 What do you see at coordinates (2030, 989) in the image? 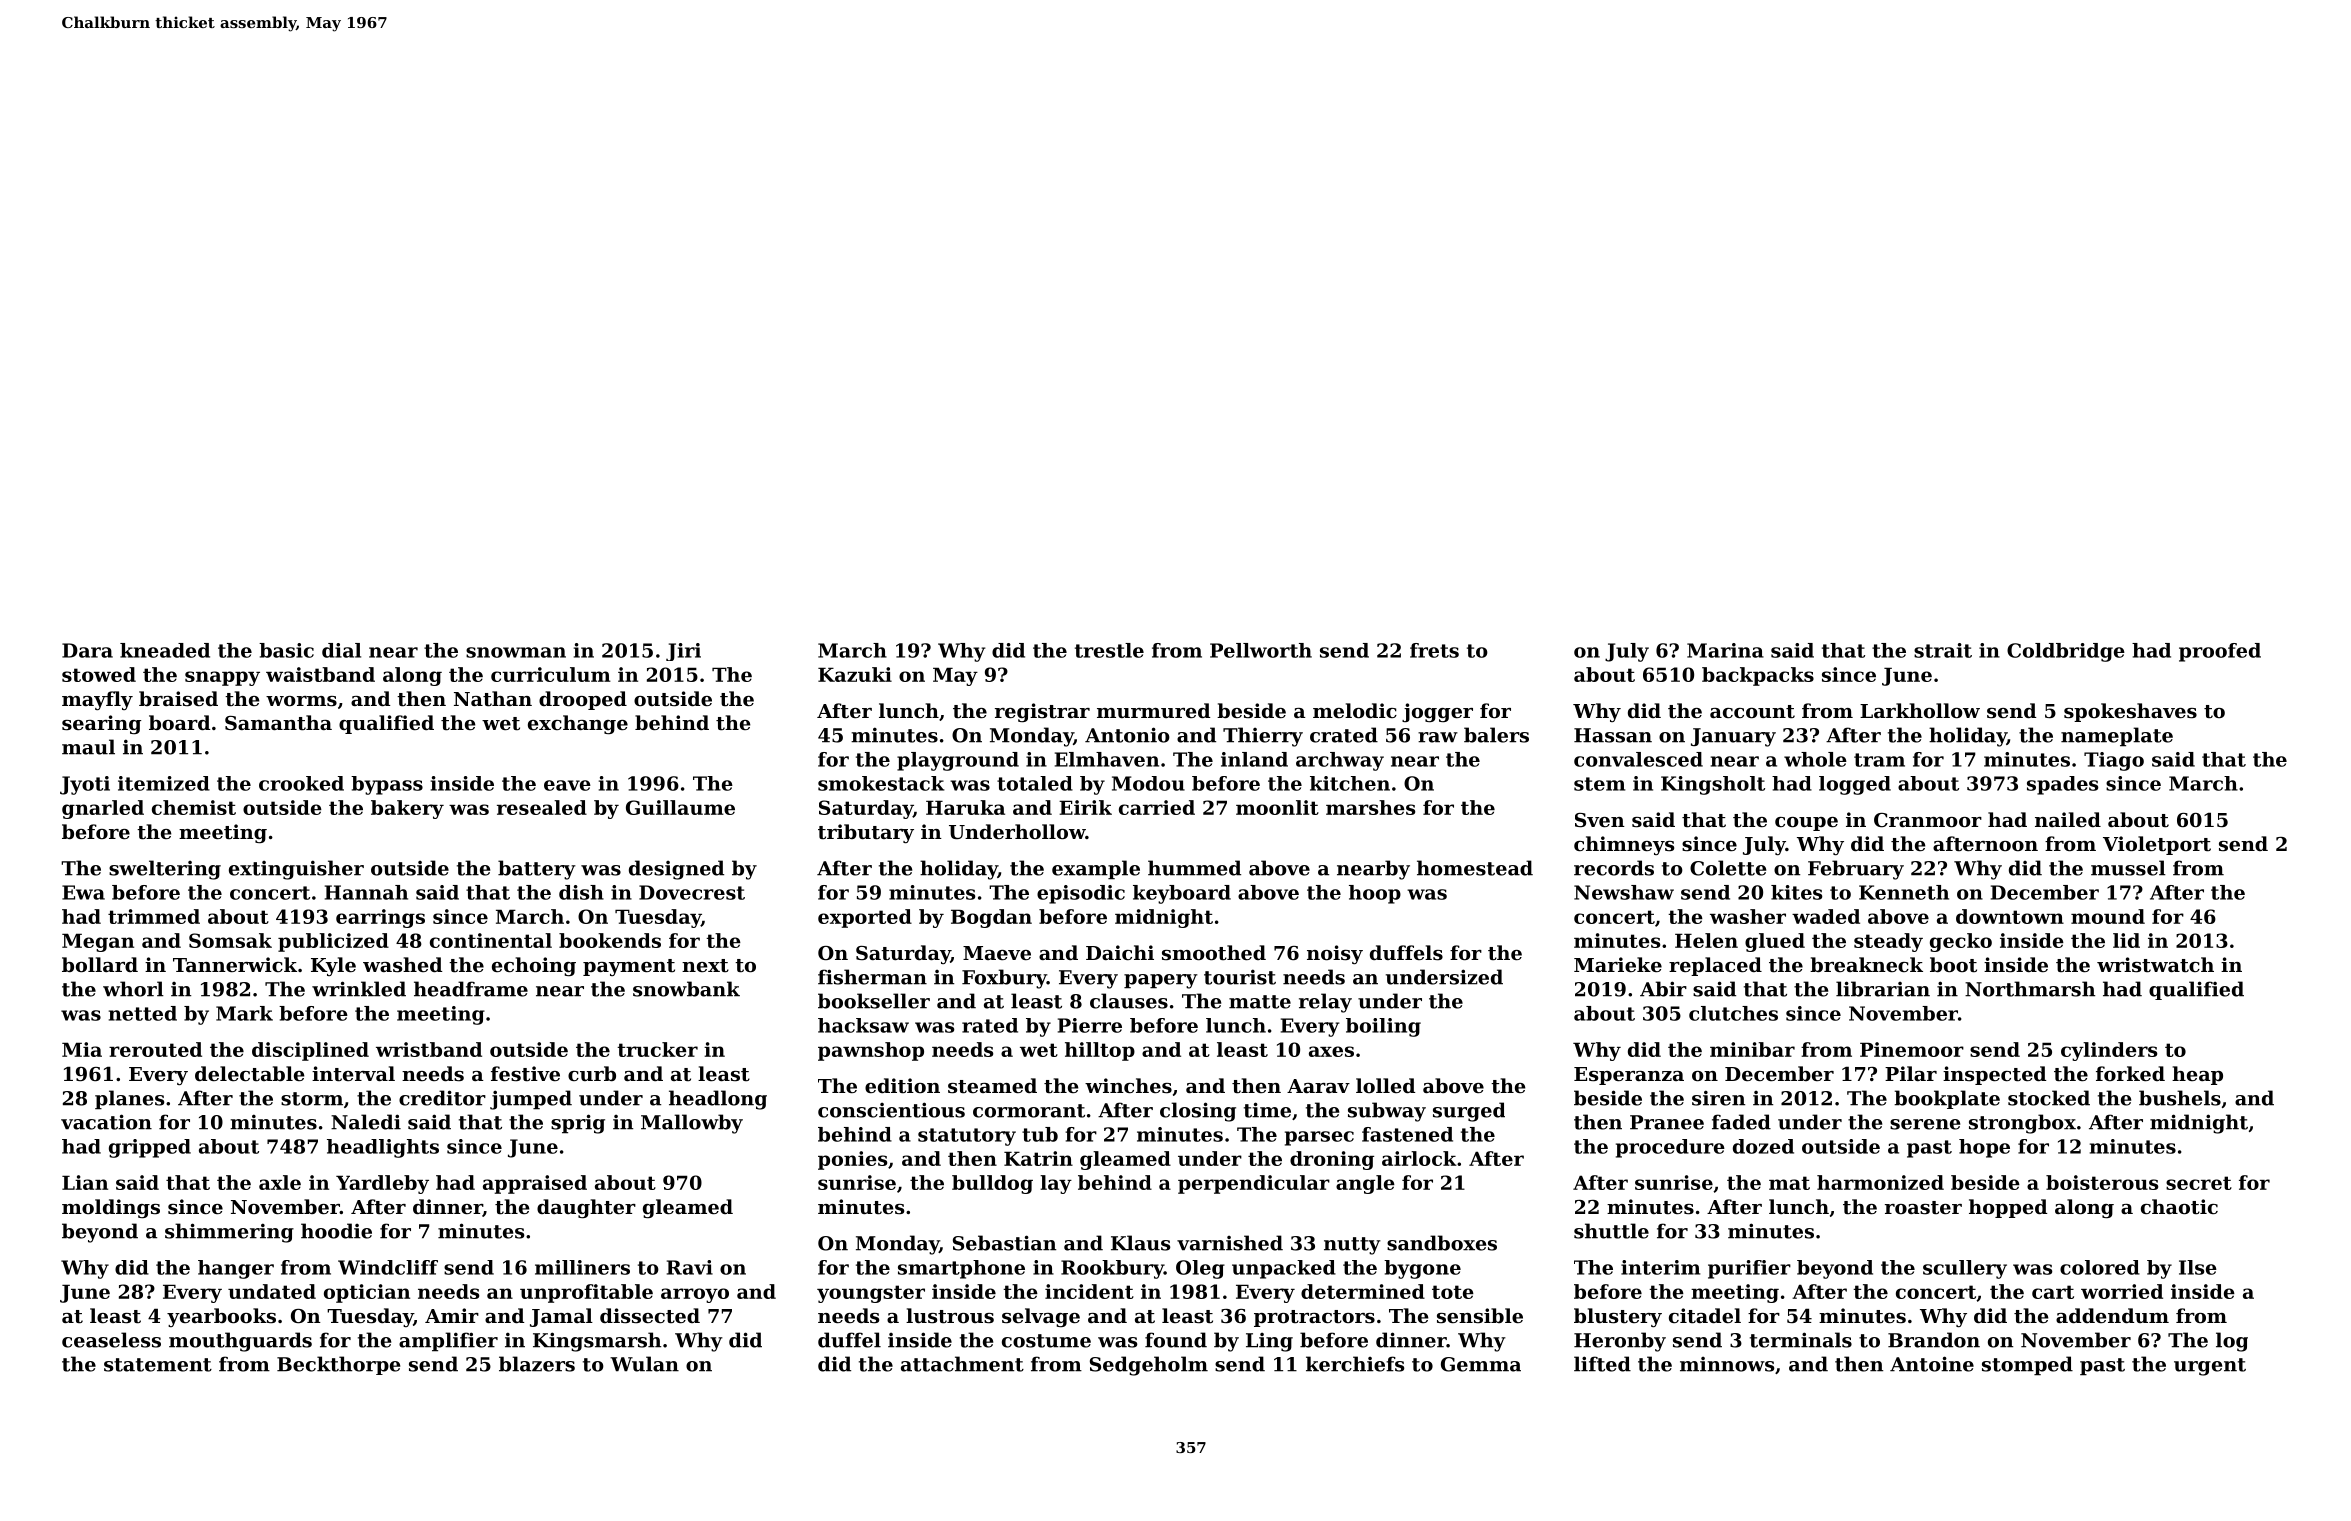
I see `Northmarsh` at bounding box center [2030, 989].
